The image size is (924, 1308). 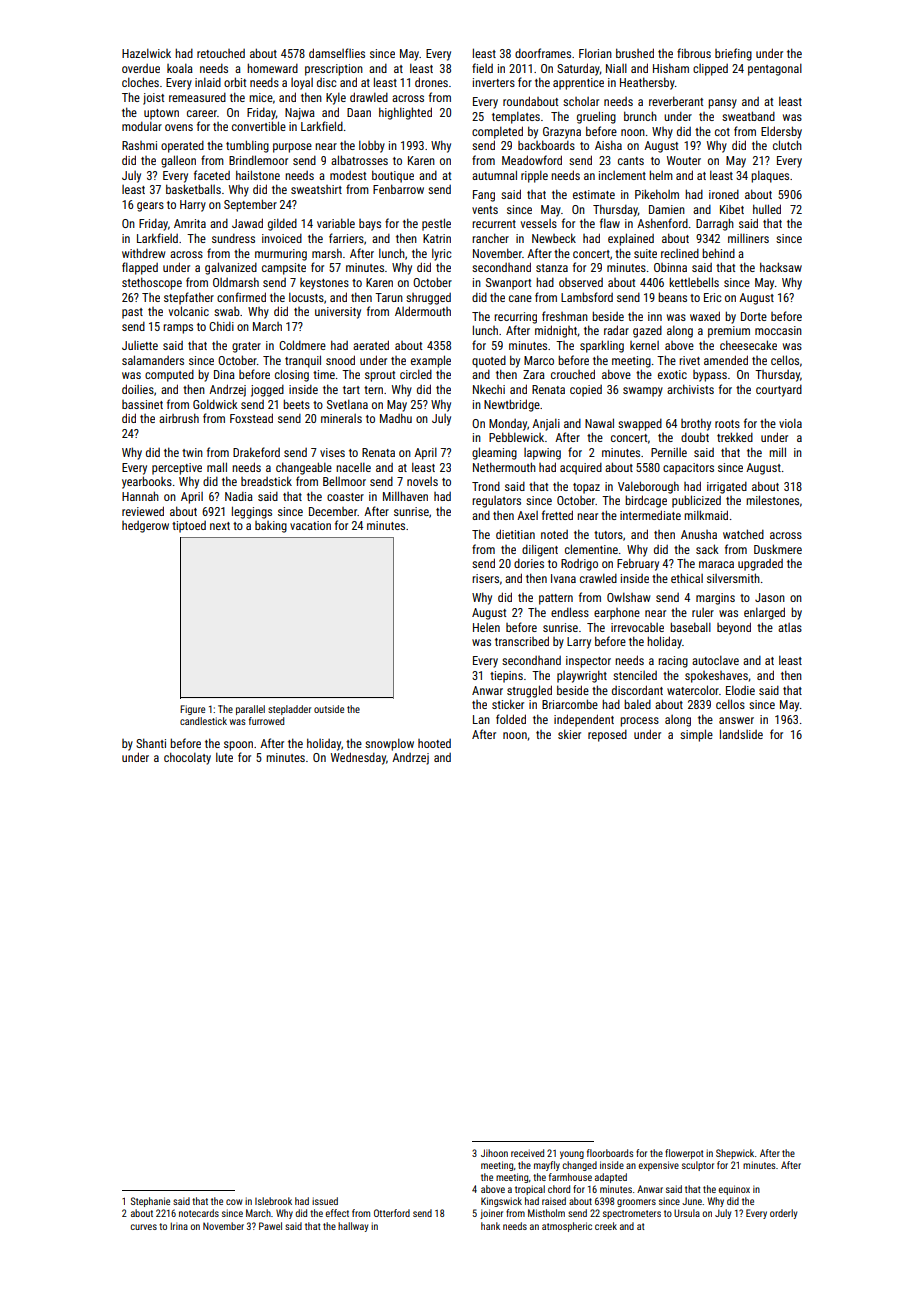 What do you see at coordinates (217, 467) in the document?
I see `mall` at bounding box center [217, 467].
